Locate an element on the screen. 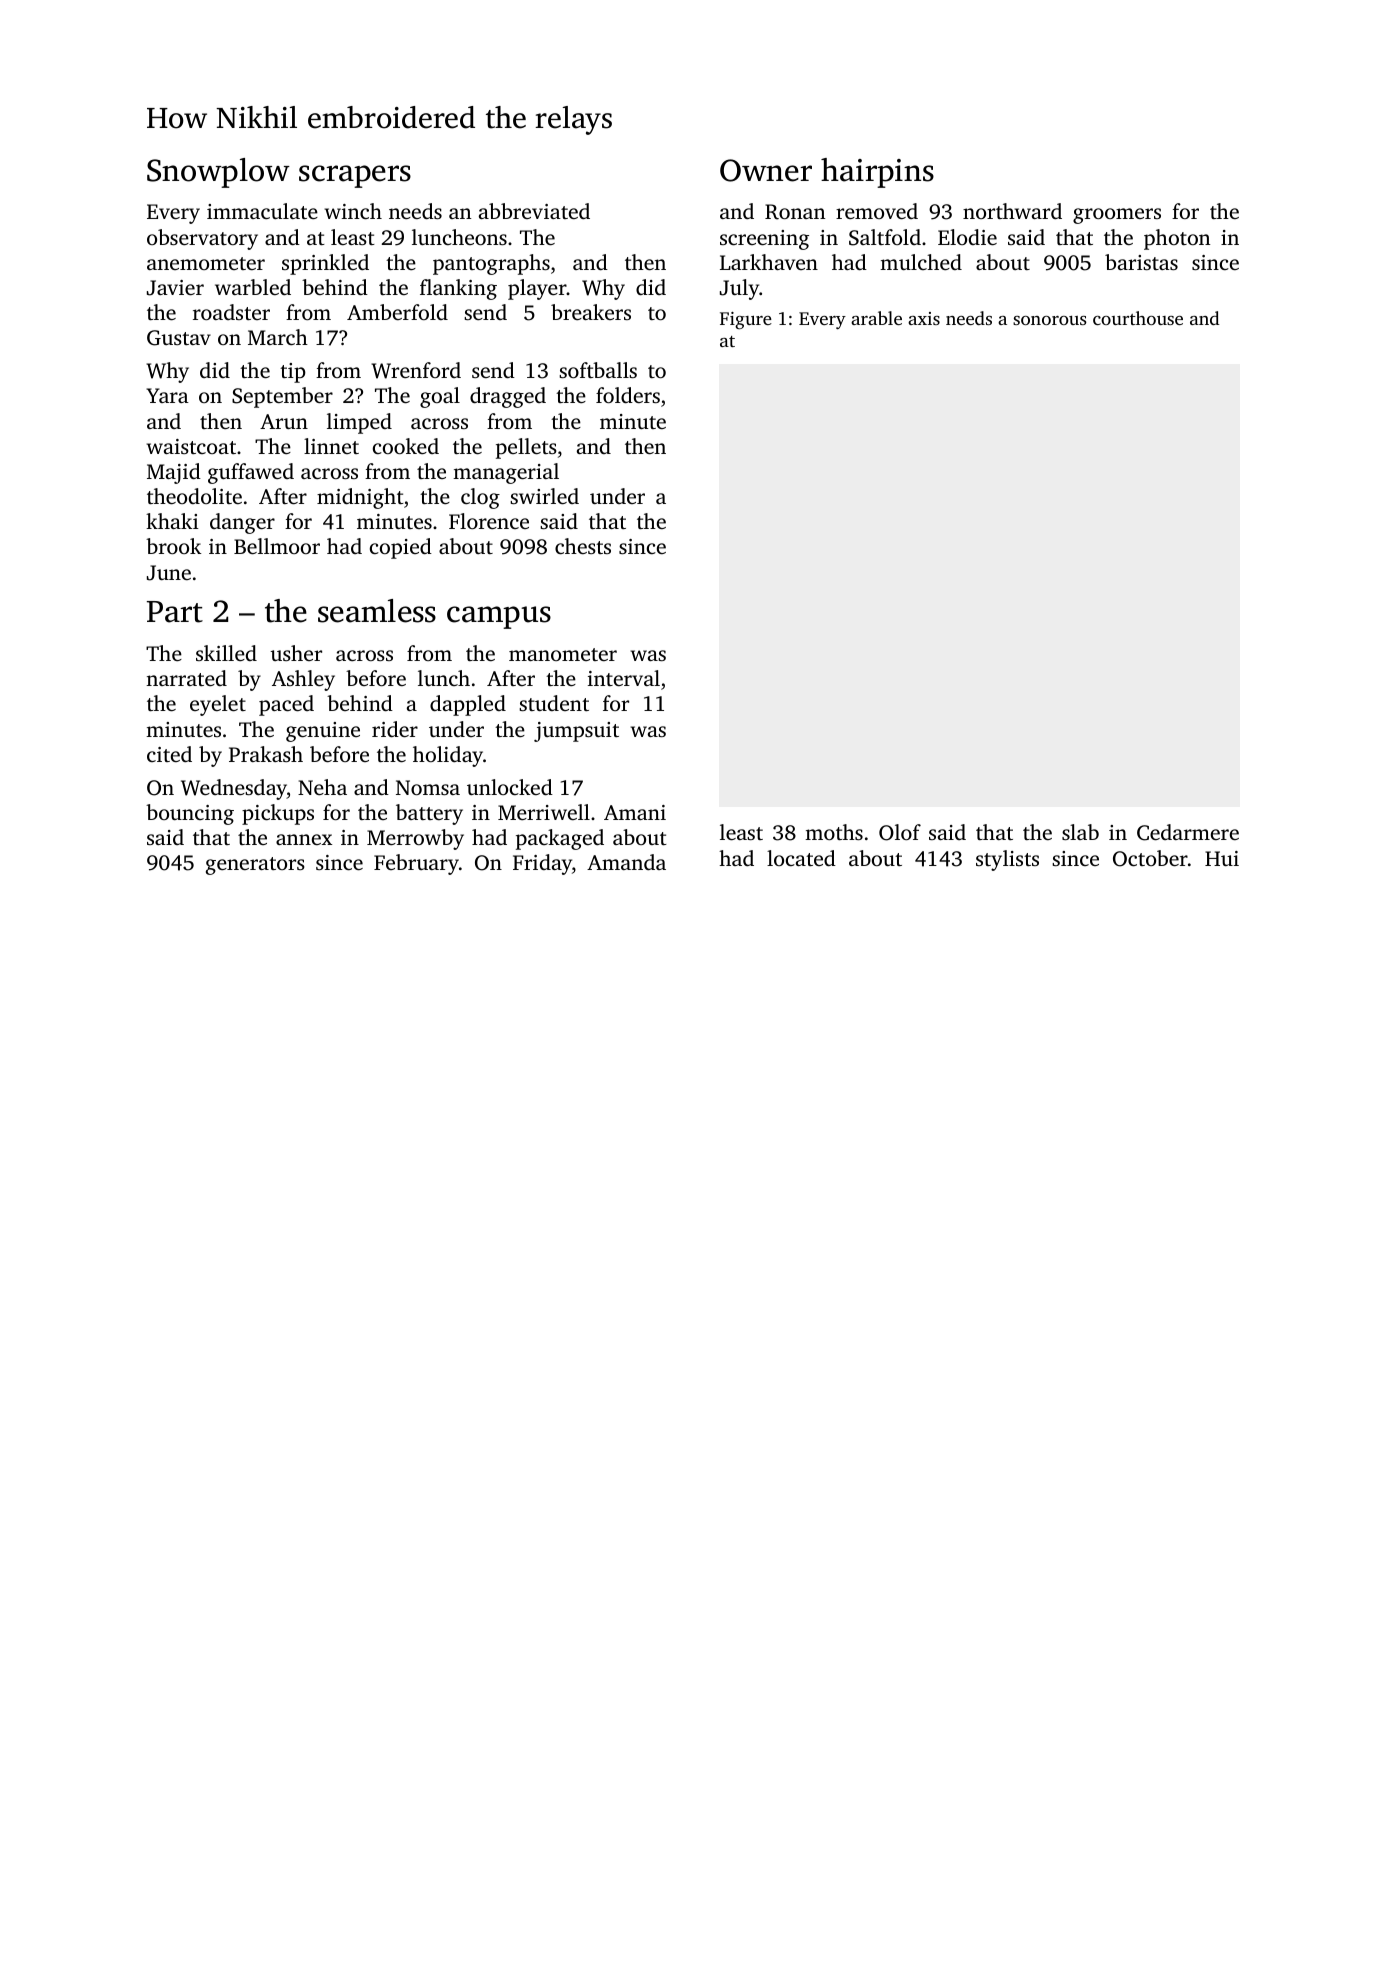 The image size is (1386, 1969). Bellmoor is located at coordinates (277, 546).
